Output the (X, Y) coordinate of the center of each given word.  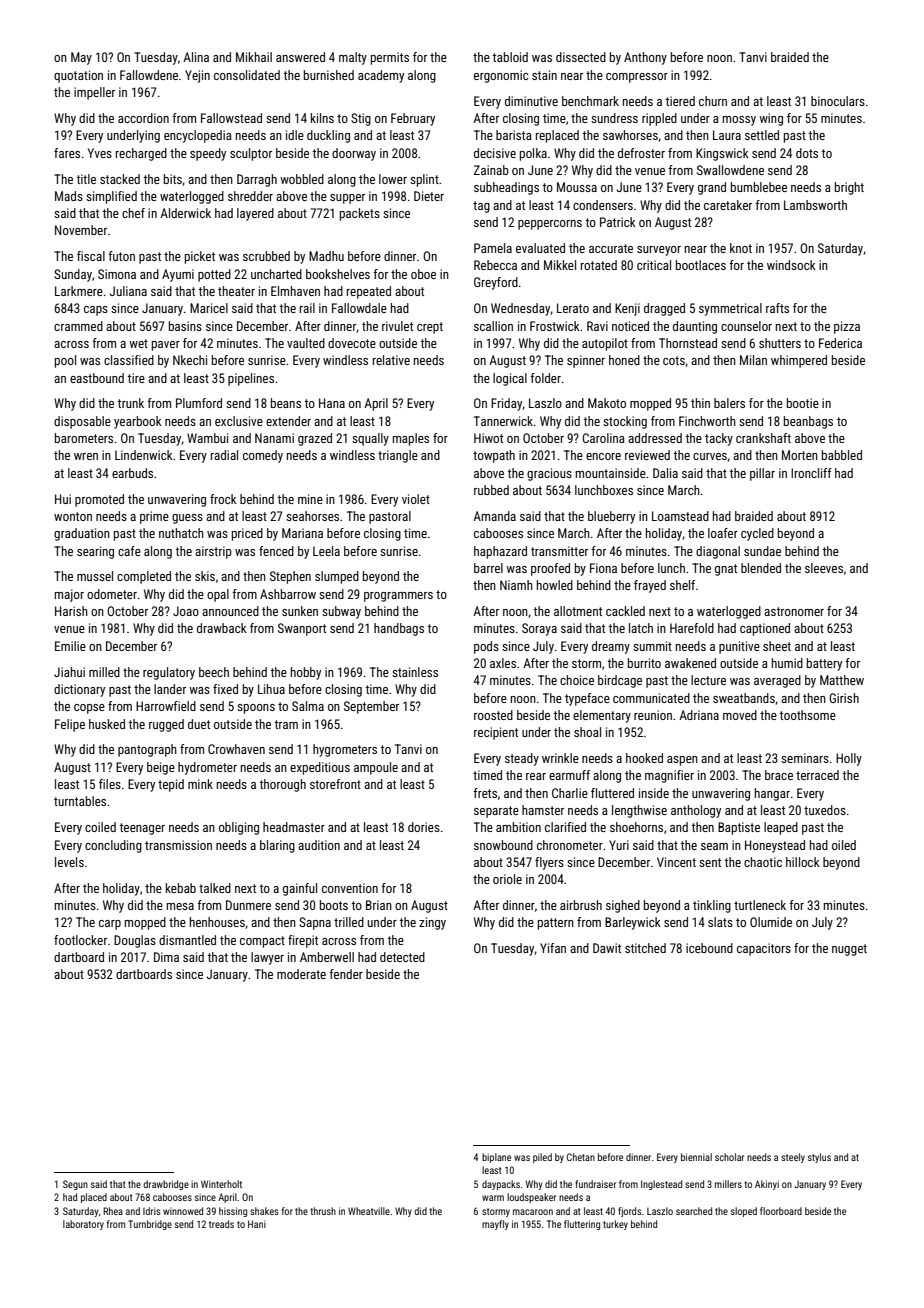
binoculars (838, 101)
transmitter (559, 551)
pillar (762, 474)
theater (236, 291)
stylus (819, 1158)
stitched (645, 948)
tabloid (510, 57)
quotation (78, 76)
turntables (80, 801)
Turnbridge (150, 1225)
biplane (496, 1158)
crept (430, 328)
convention (350, 888)
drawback (222, 628)
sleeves (824, 568)
